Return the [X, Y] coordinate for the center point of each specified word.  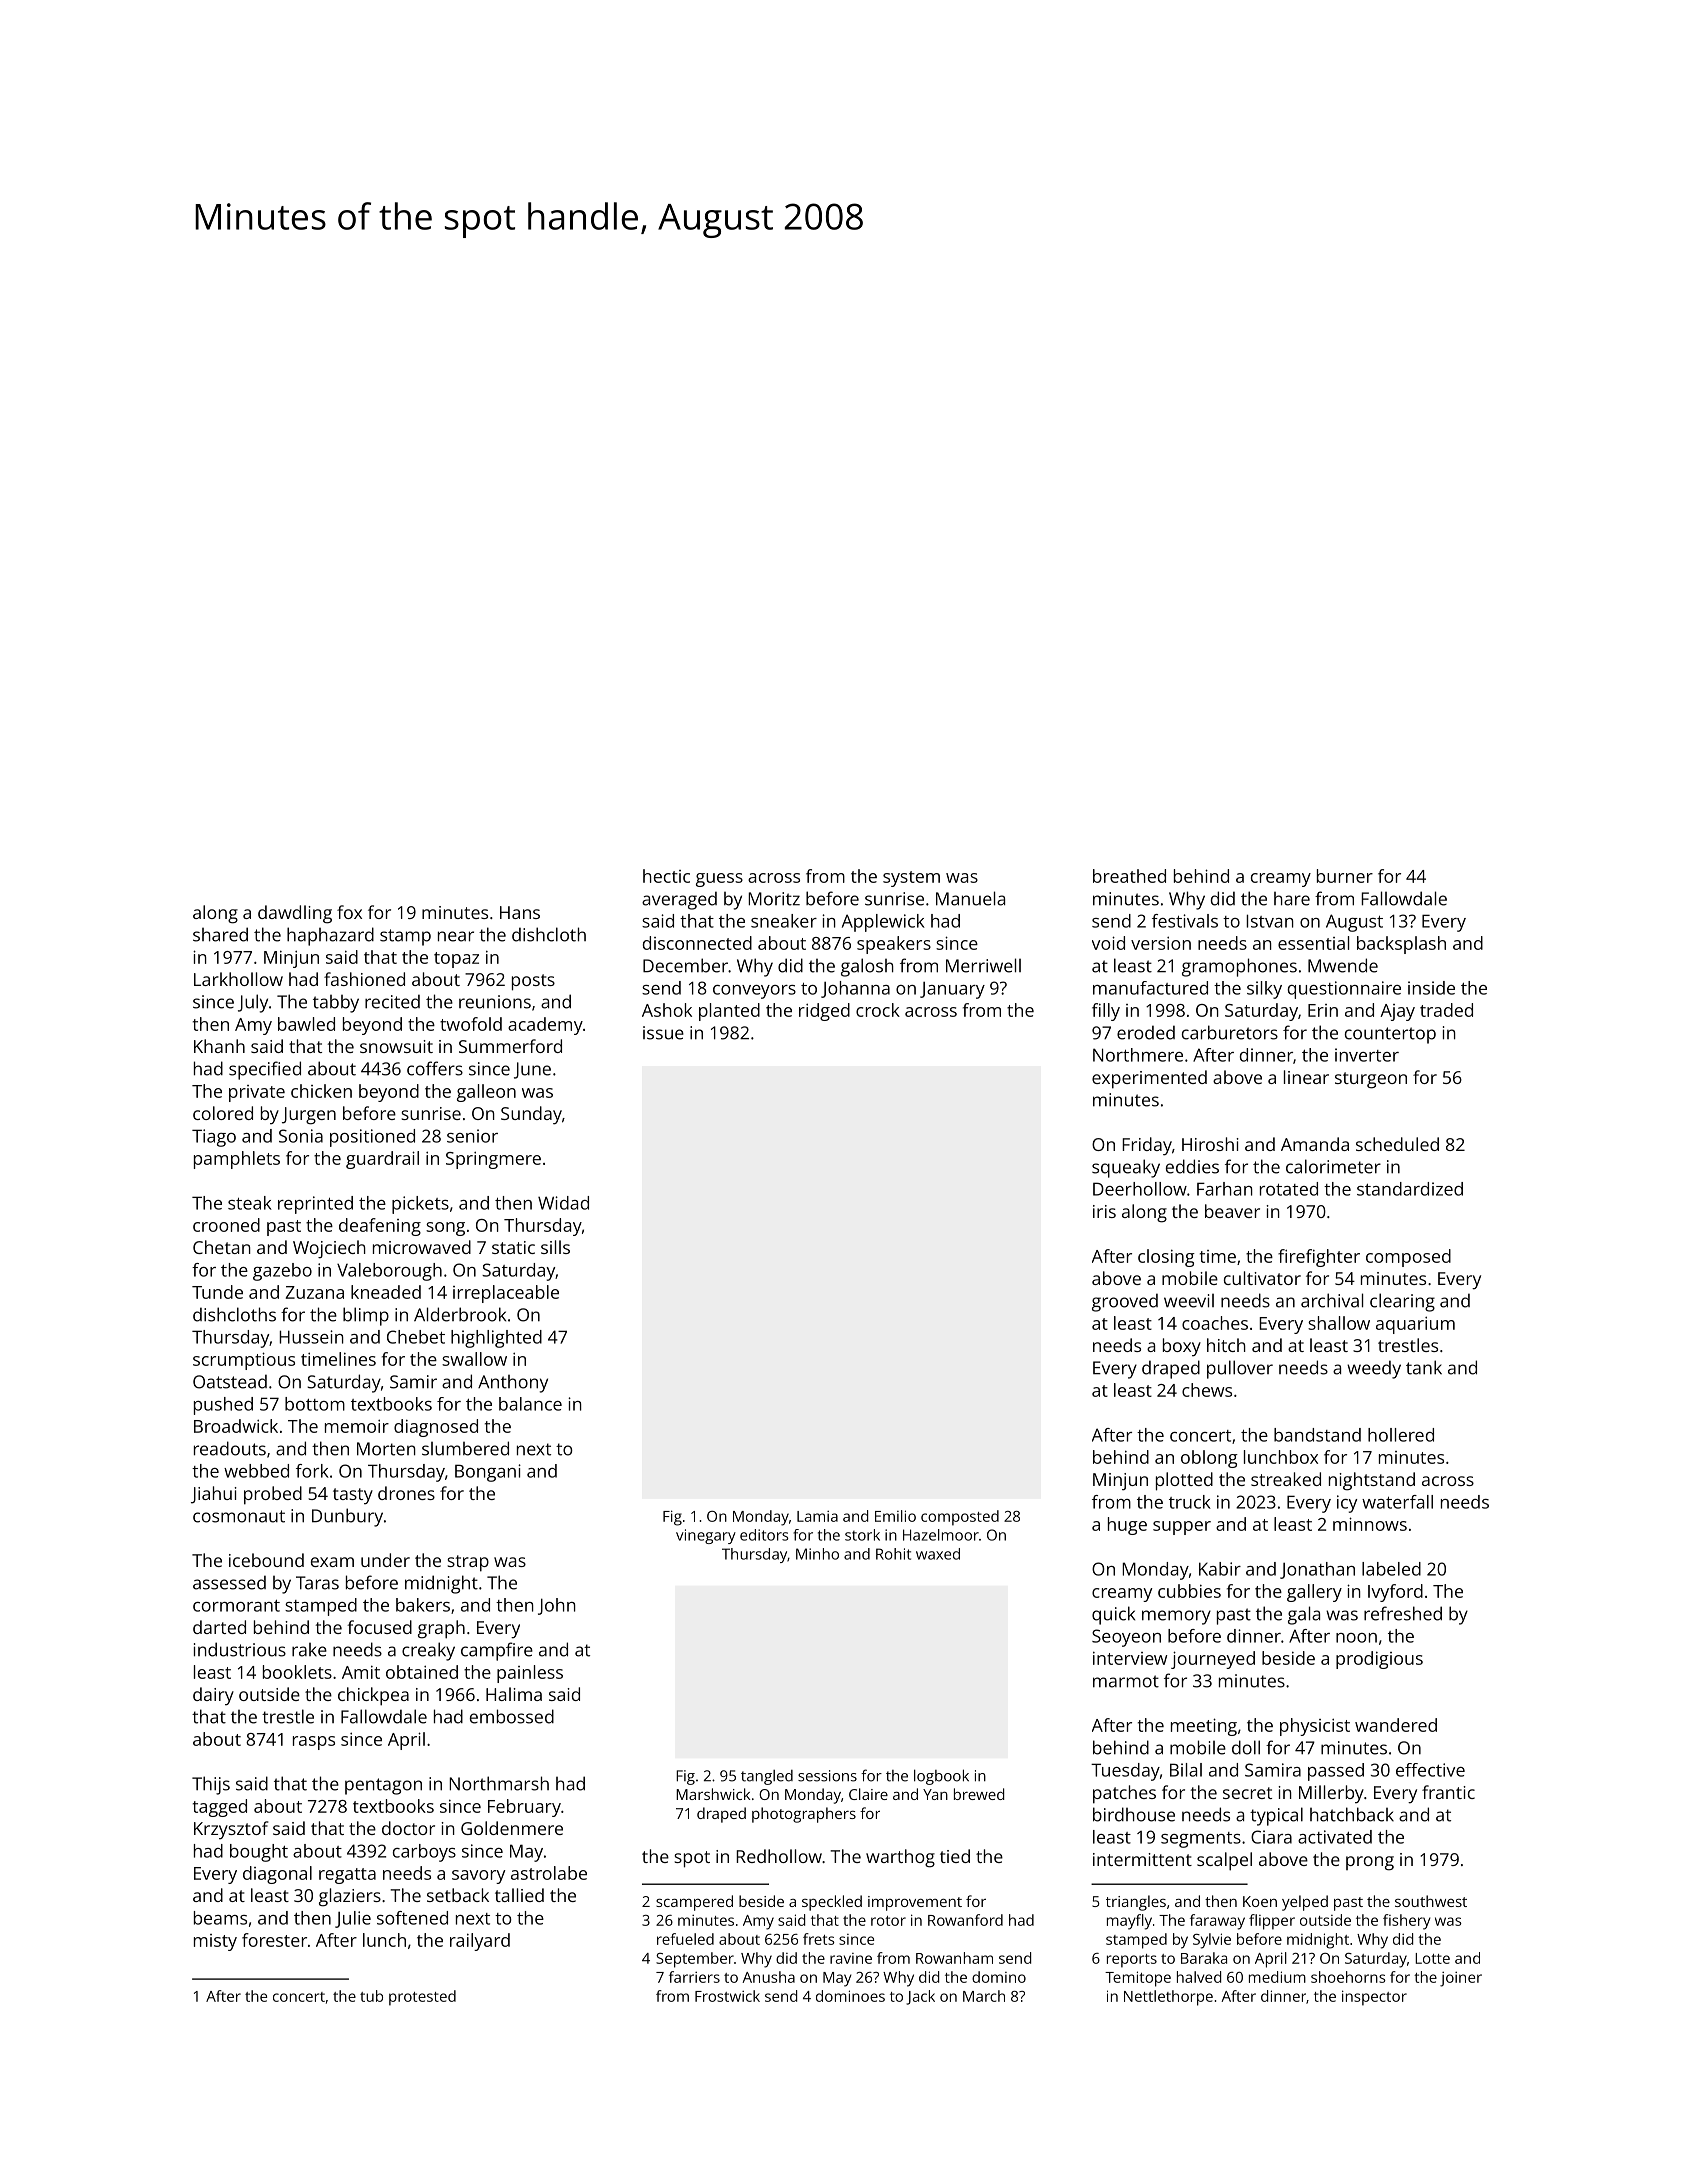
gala [1304, 1615]
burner [1345, 876]
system [911, 879]
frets [819, 1939]
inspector [1374, 1998]
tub [371, 1996]
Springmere [493, 1160]
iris [1104, 1211]
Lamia [817, 1516]
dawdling [295, 914]
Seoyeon [1126, 1638]
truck [1190, 1502]
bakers [423, 1605]
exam [332, 1562]
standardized [1410, 1189]
